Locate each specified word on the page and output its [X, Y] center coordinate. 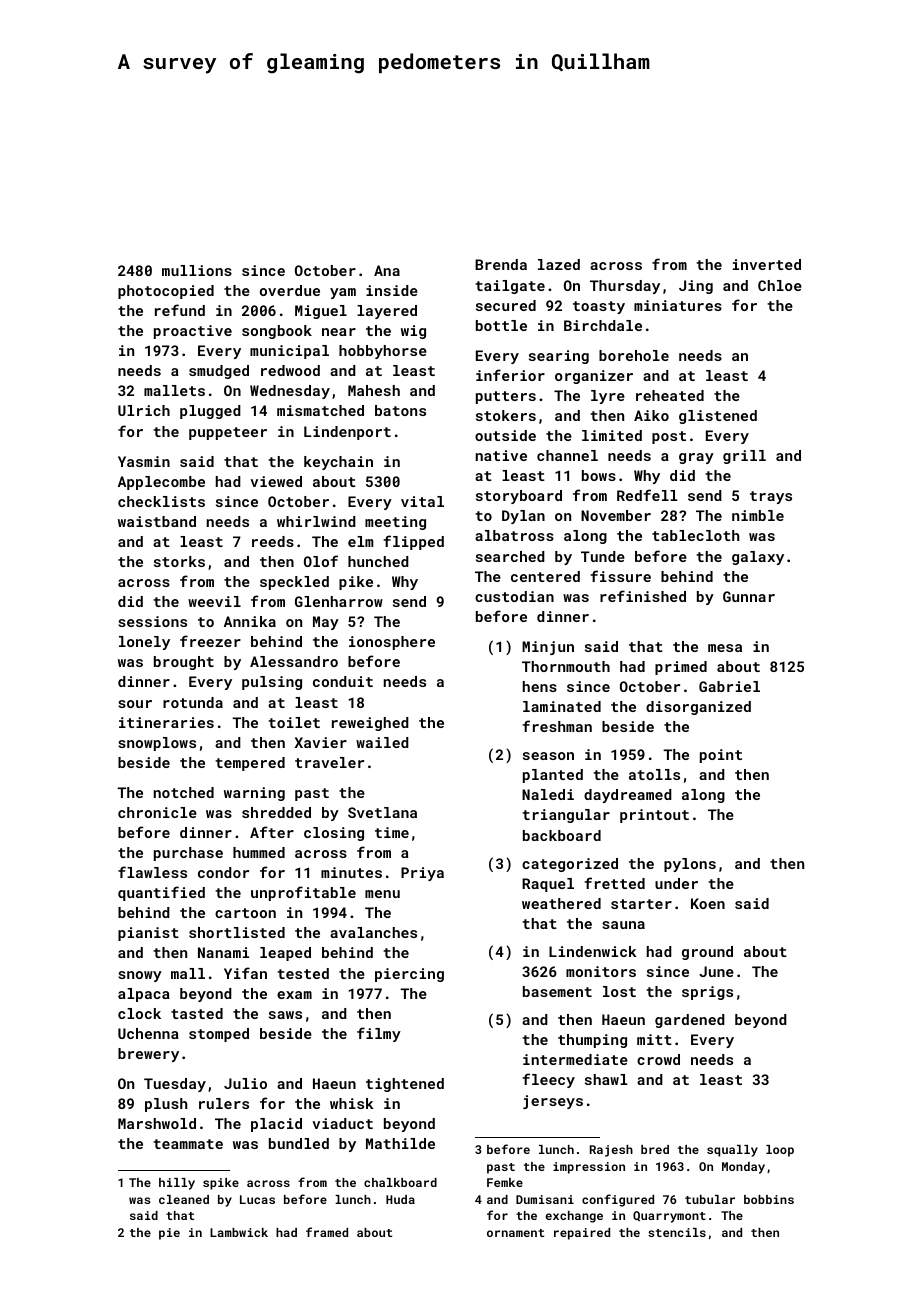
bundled [299, 1143]
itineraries [166, 722]
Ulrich [144, 410]
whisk [352, 1103]
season [548, 756]
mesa [725, 648]
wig [413, 332]
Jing [696, 287]
